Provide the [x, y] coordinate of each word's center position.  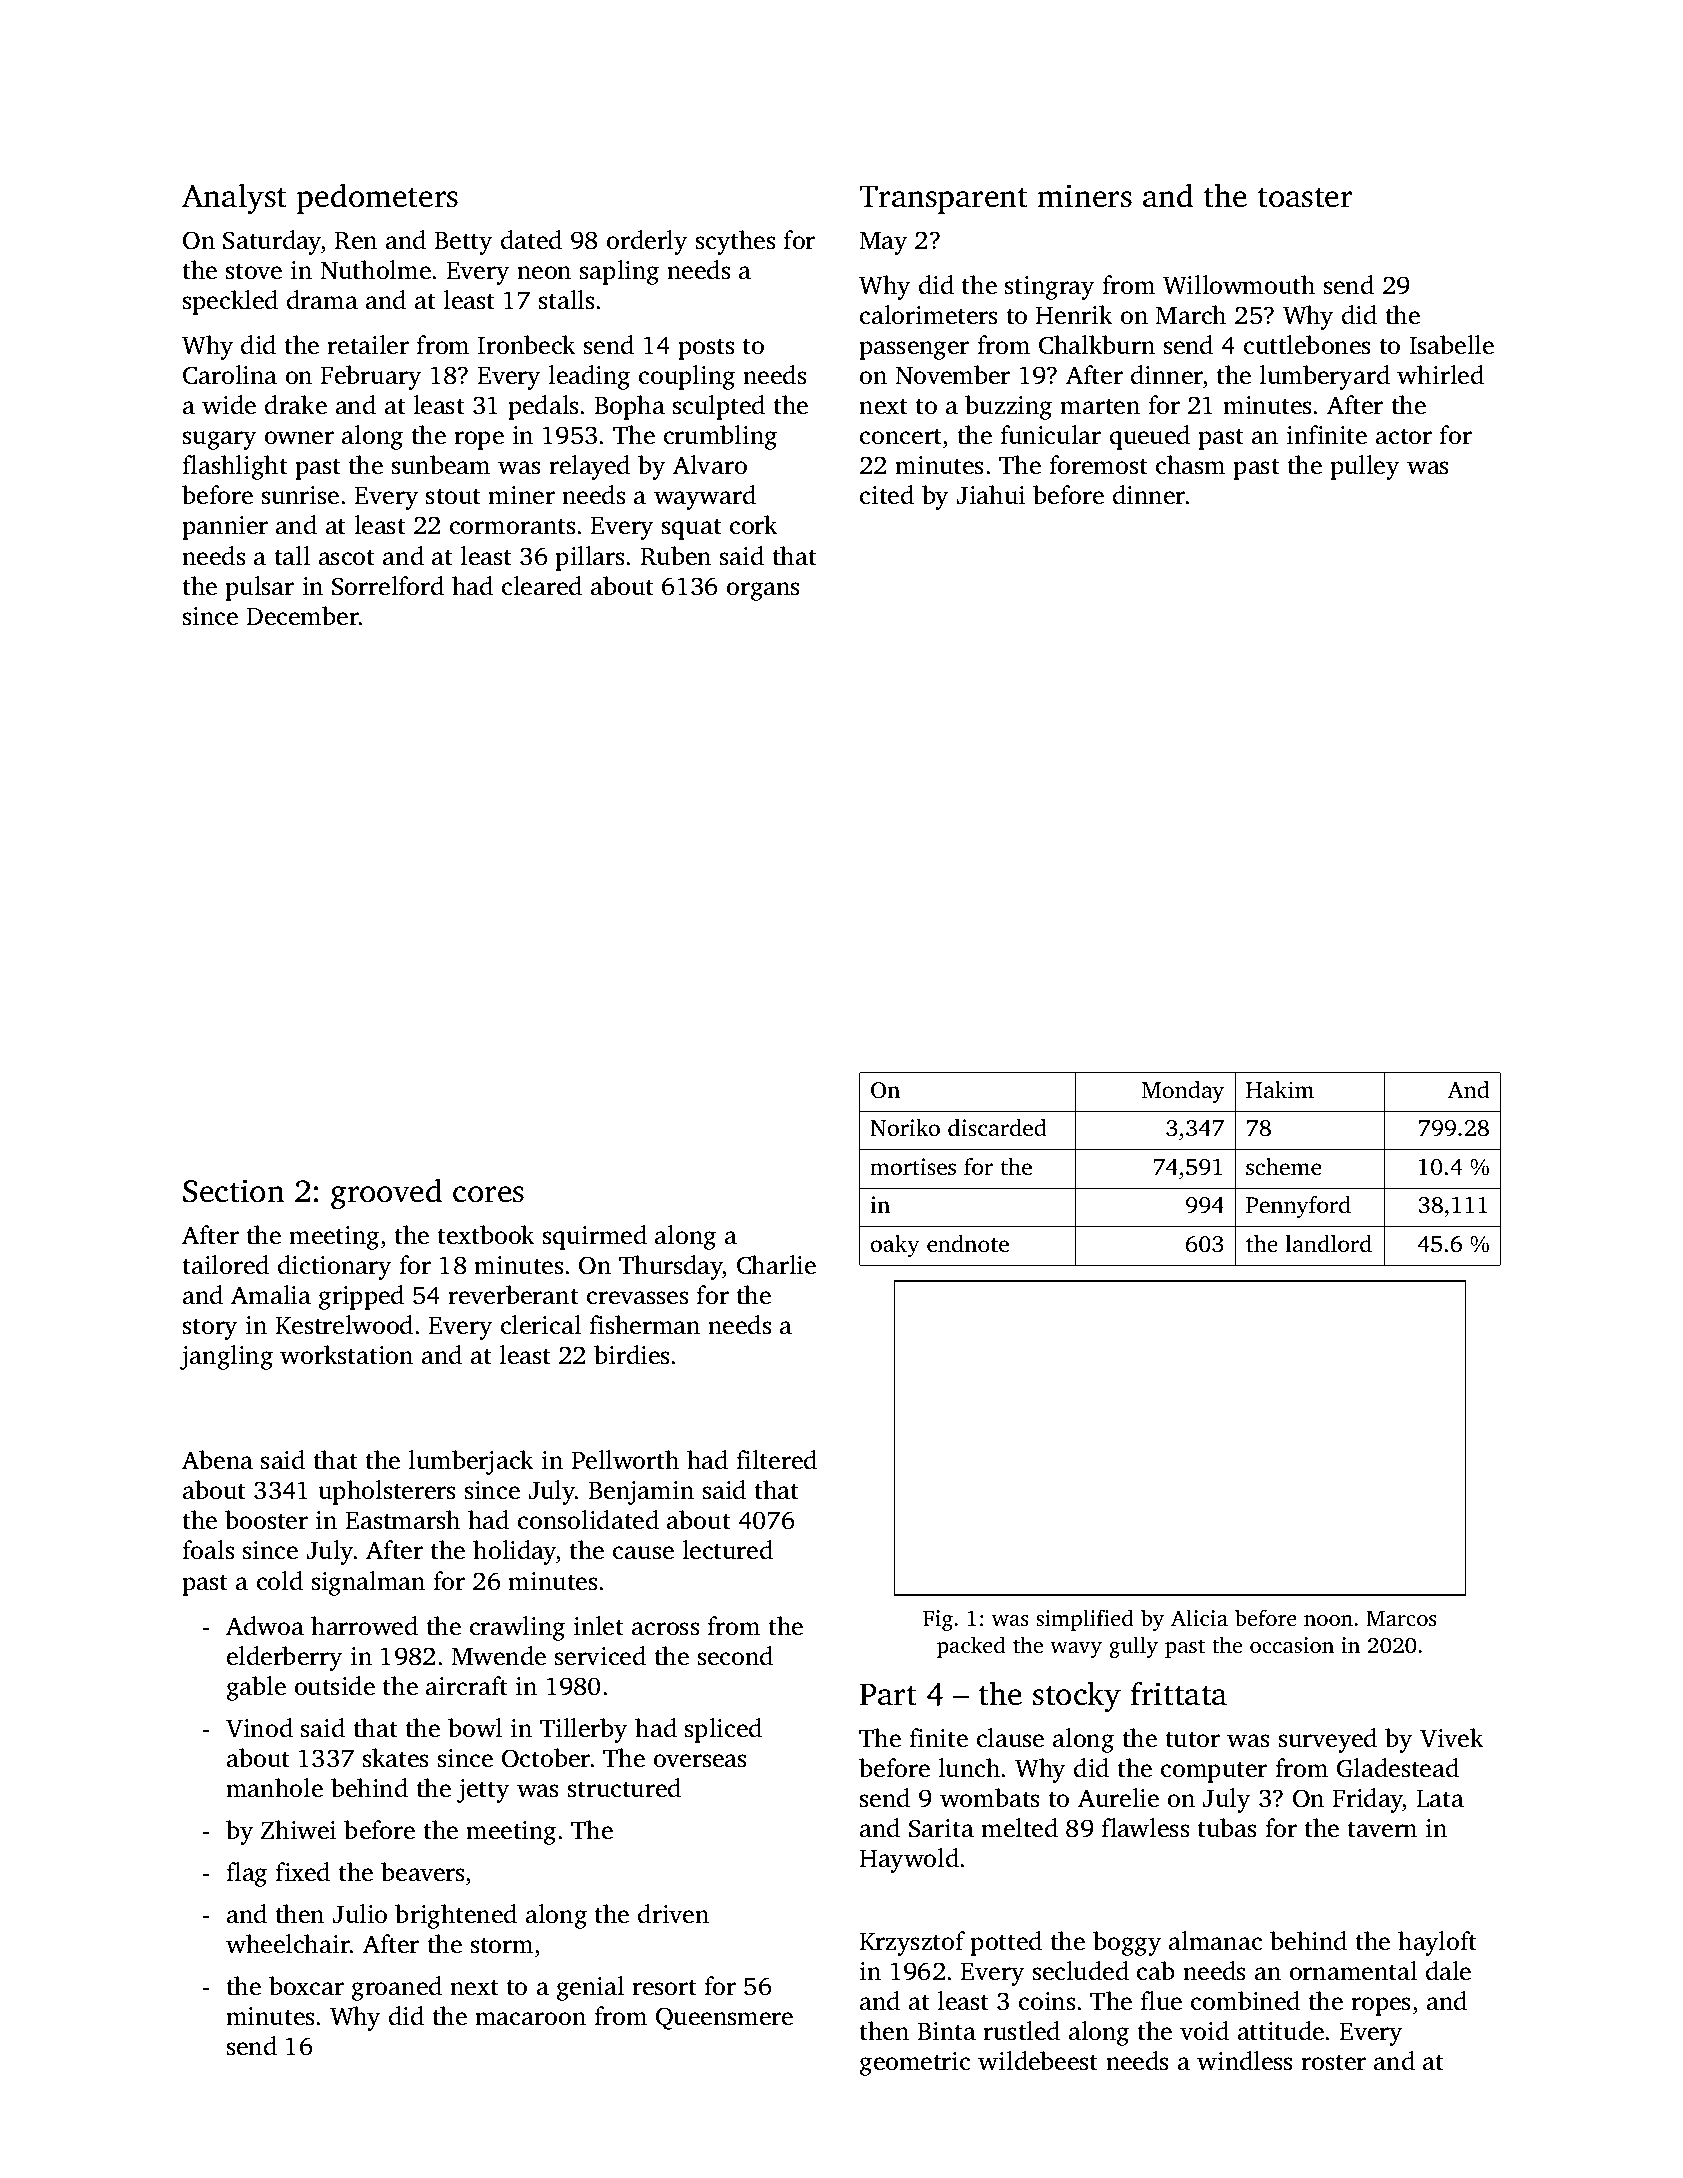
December [303, 616]
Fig [938, 1620]
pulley [1365, 467]
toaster [1305, 198]
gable [256, 1688]
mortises [913, 1167]
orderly [647, 242]
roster [1333, 2063]
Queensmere [724, 2018]
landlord [1328, 1244]
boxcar [306, 1986]
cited [887, 495]
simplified [1085, 1620]
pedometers [377, 198]
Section [234, 1191]
